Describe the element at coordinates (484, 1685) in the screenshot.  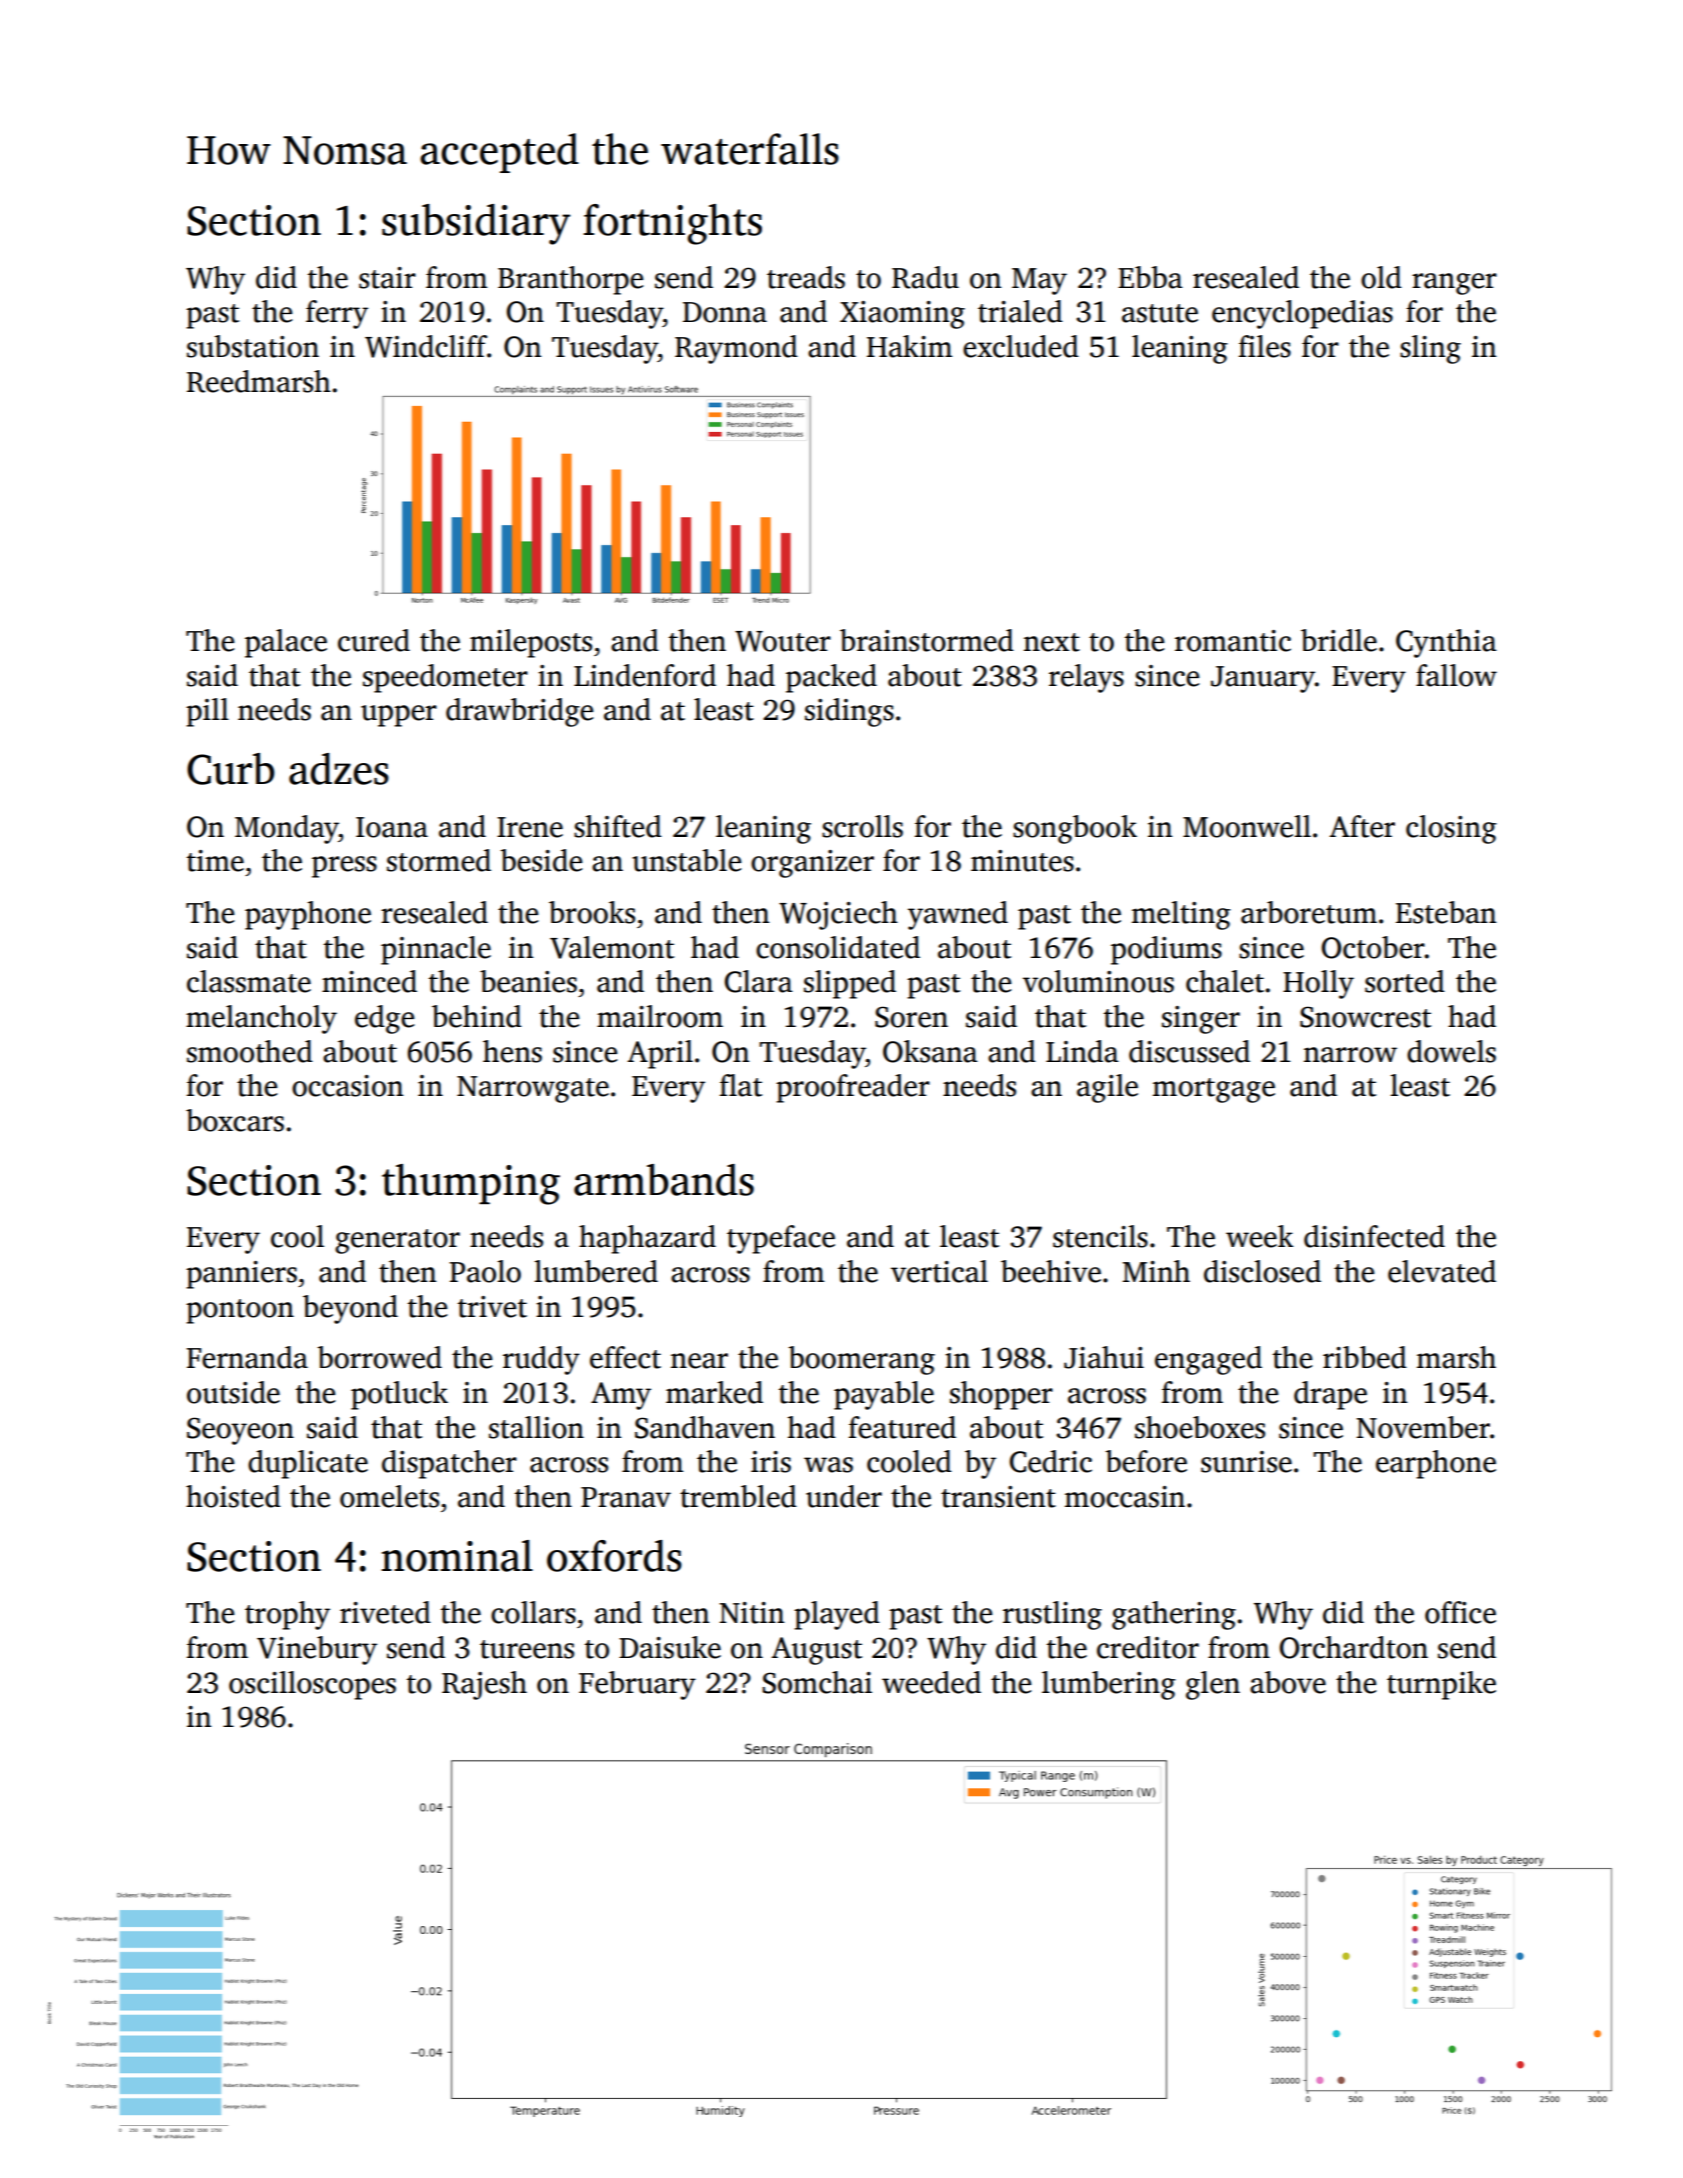
I see `Rajesh` at that location.
